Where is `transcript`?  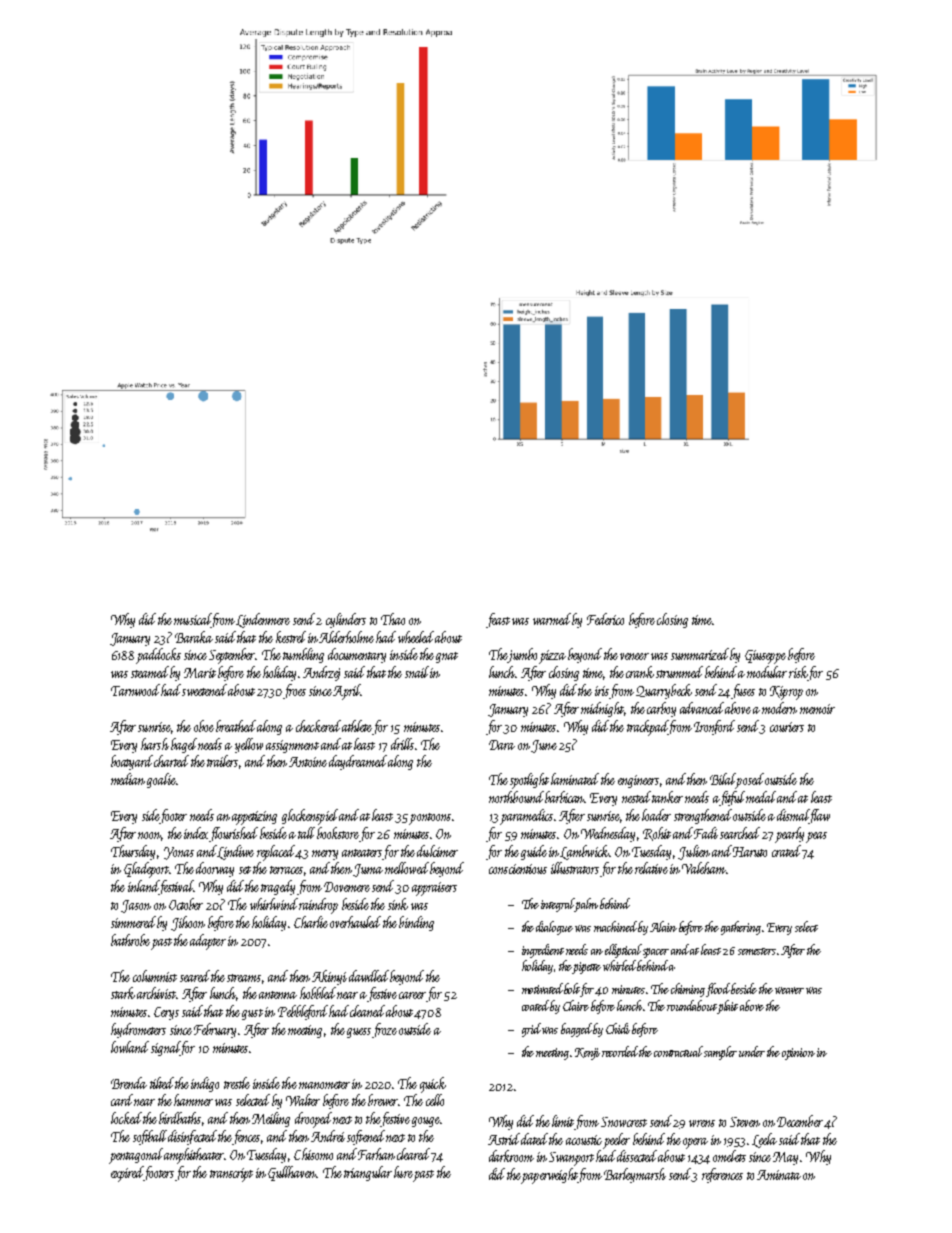 transcript is located at coordinates (231, 1175).
